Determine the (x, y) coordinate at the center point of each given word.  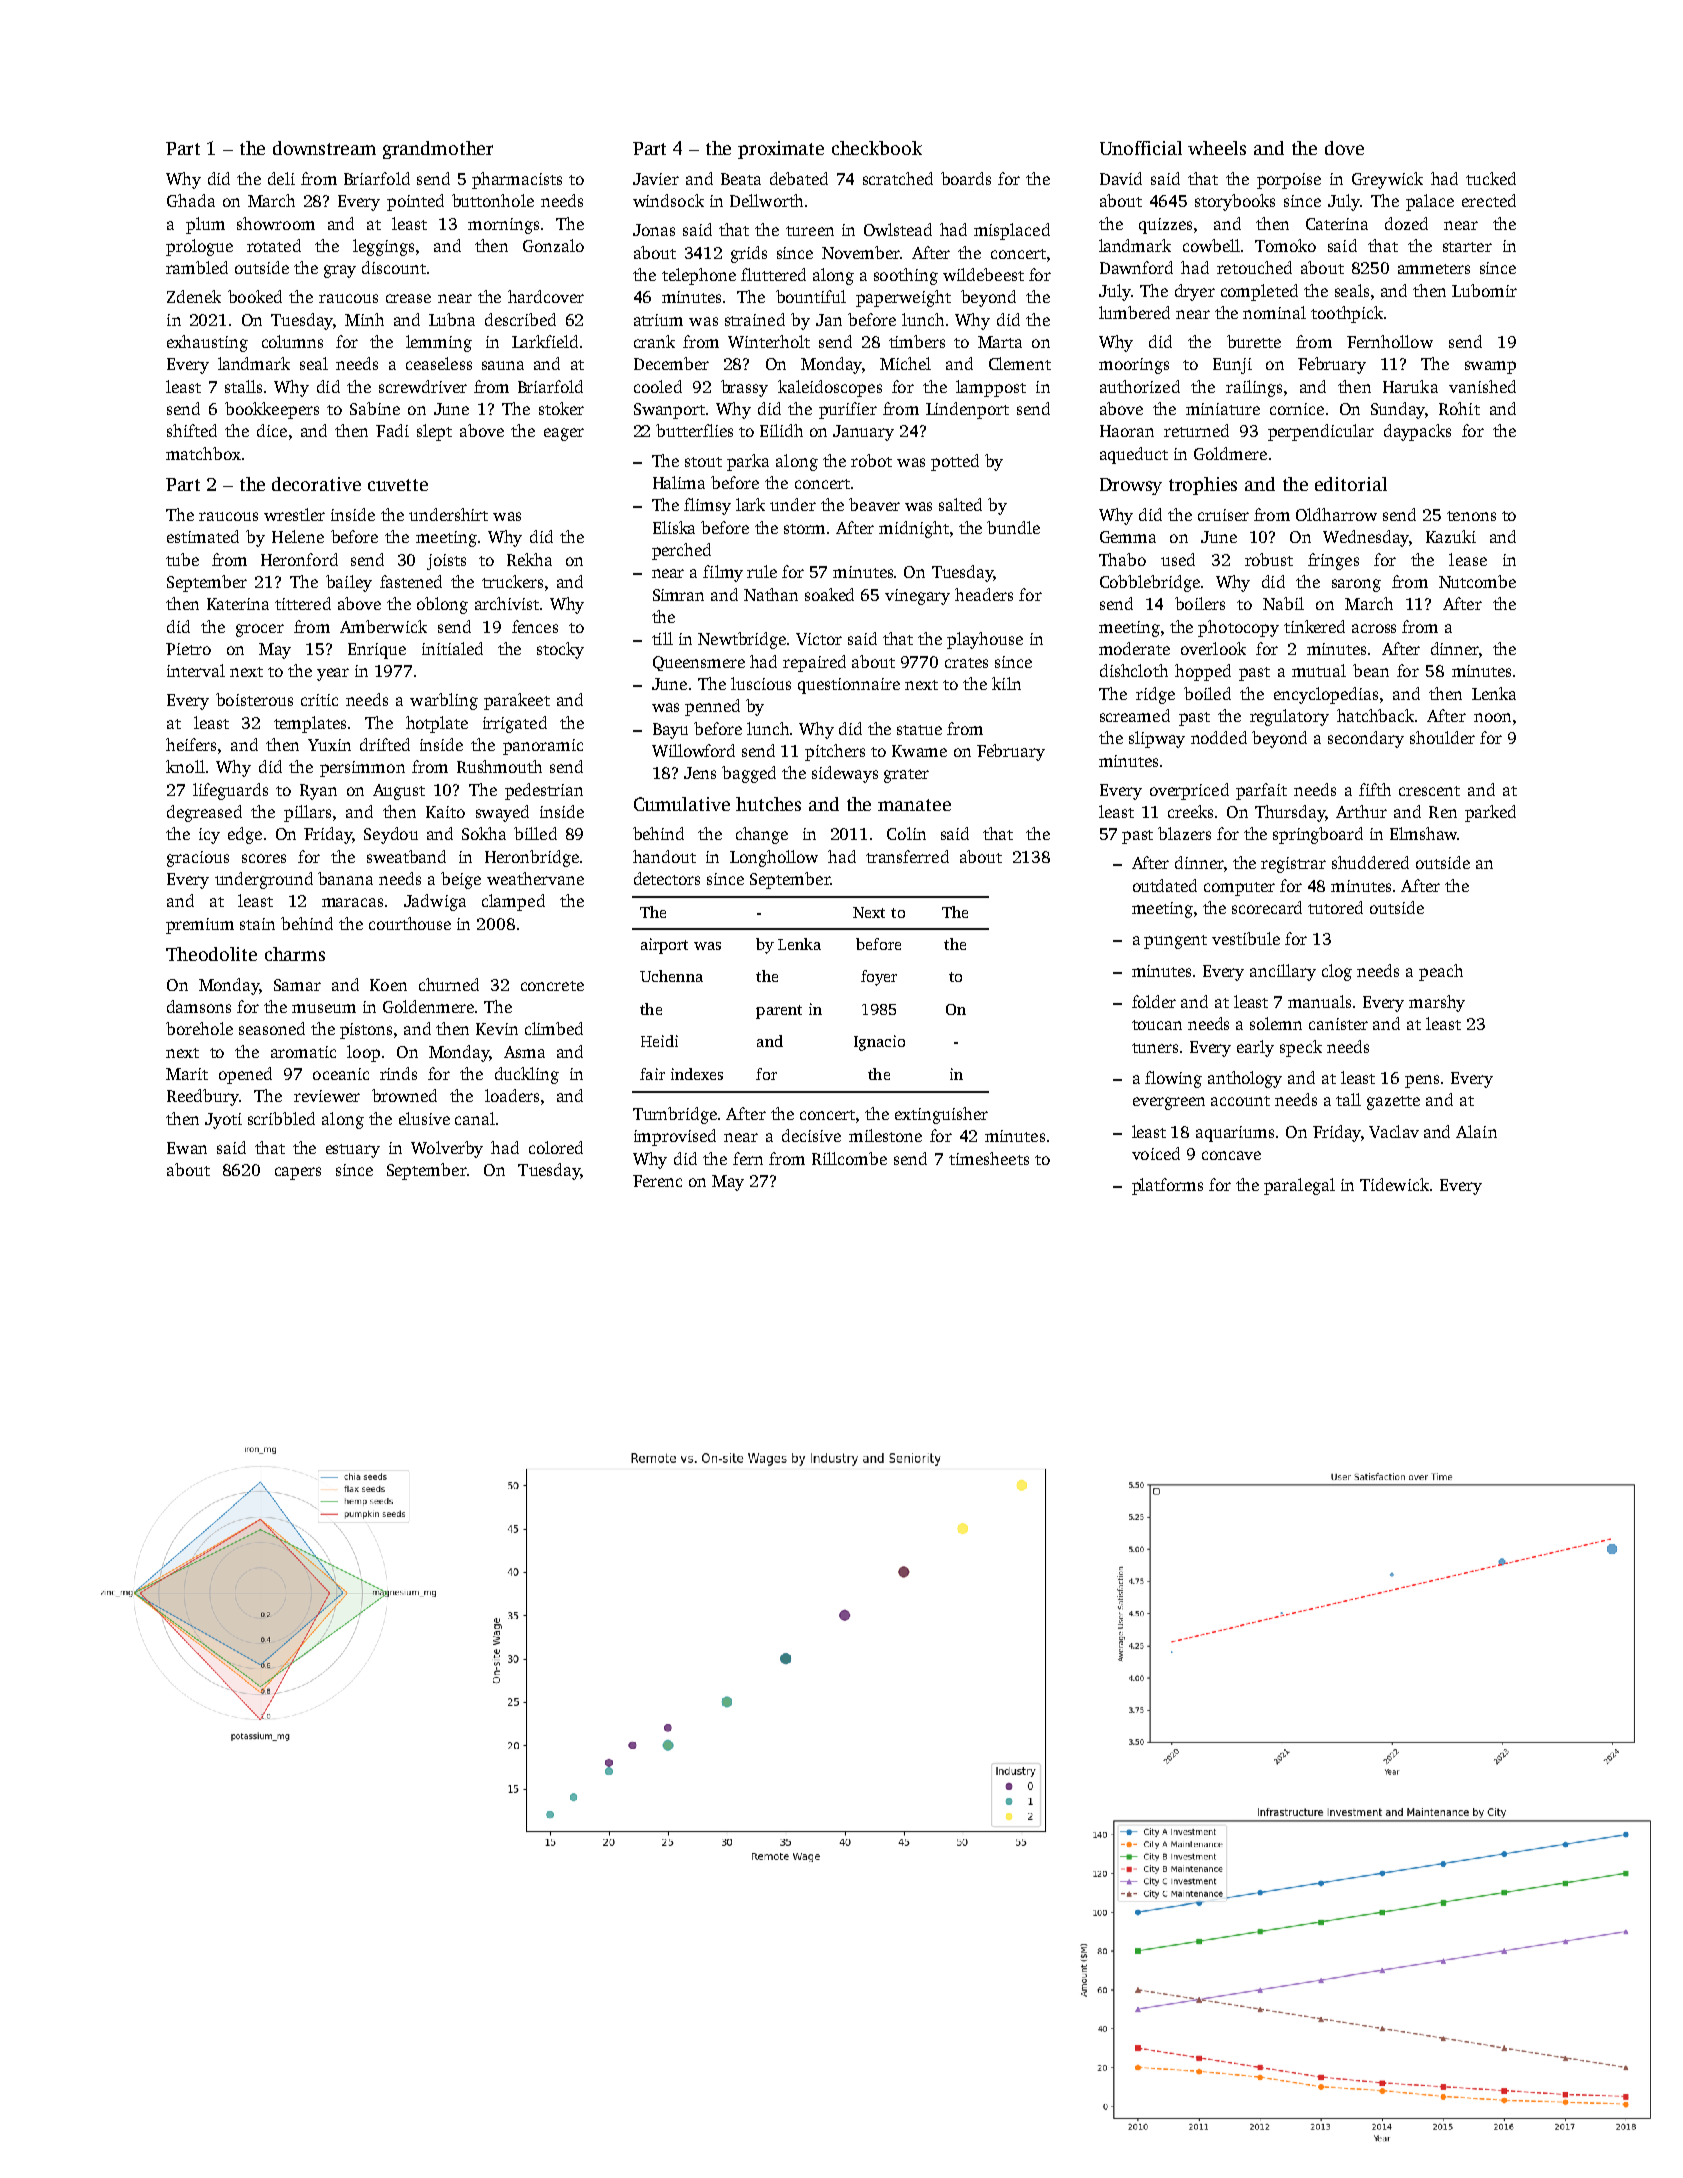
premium (200, 926)
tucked (1491, 178)
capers (298, 1173)
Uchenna (671, 976)
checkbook (877, 148)
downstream (324, 148)
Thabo (1122, 559)
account (1240, 1101)
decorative (316, 484)
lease (1468, 559)
